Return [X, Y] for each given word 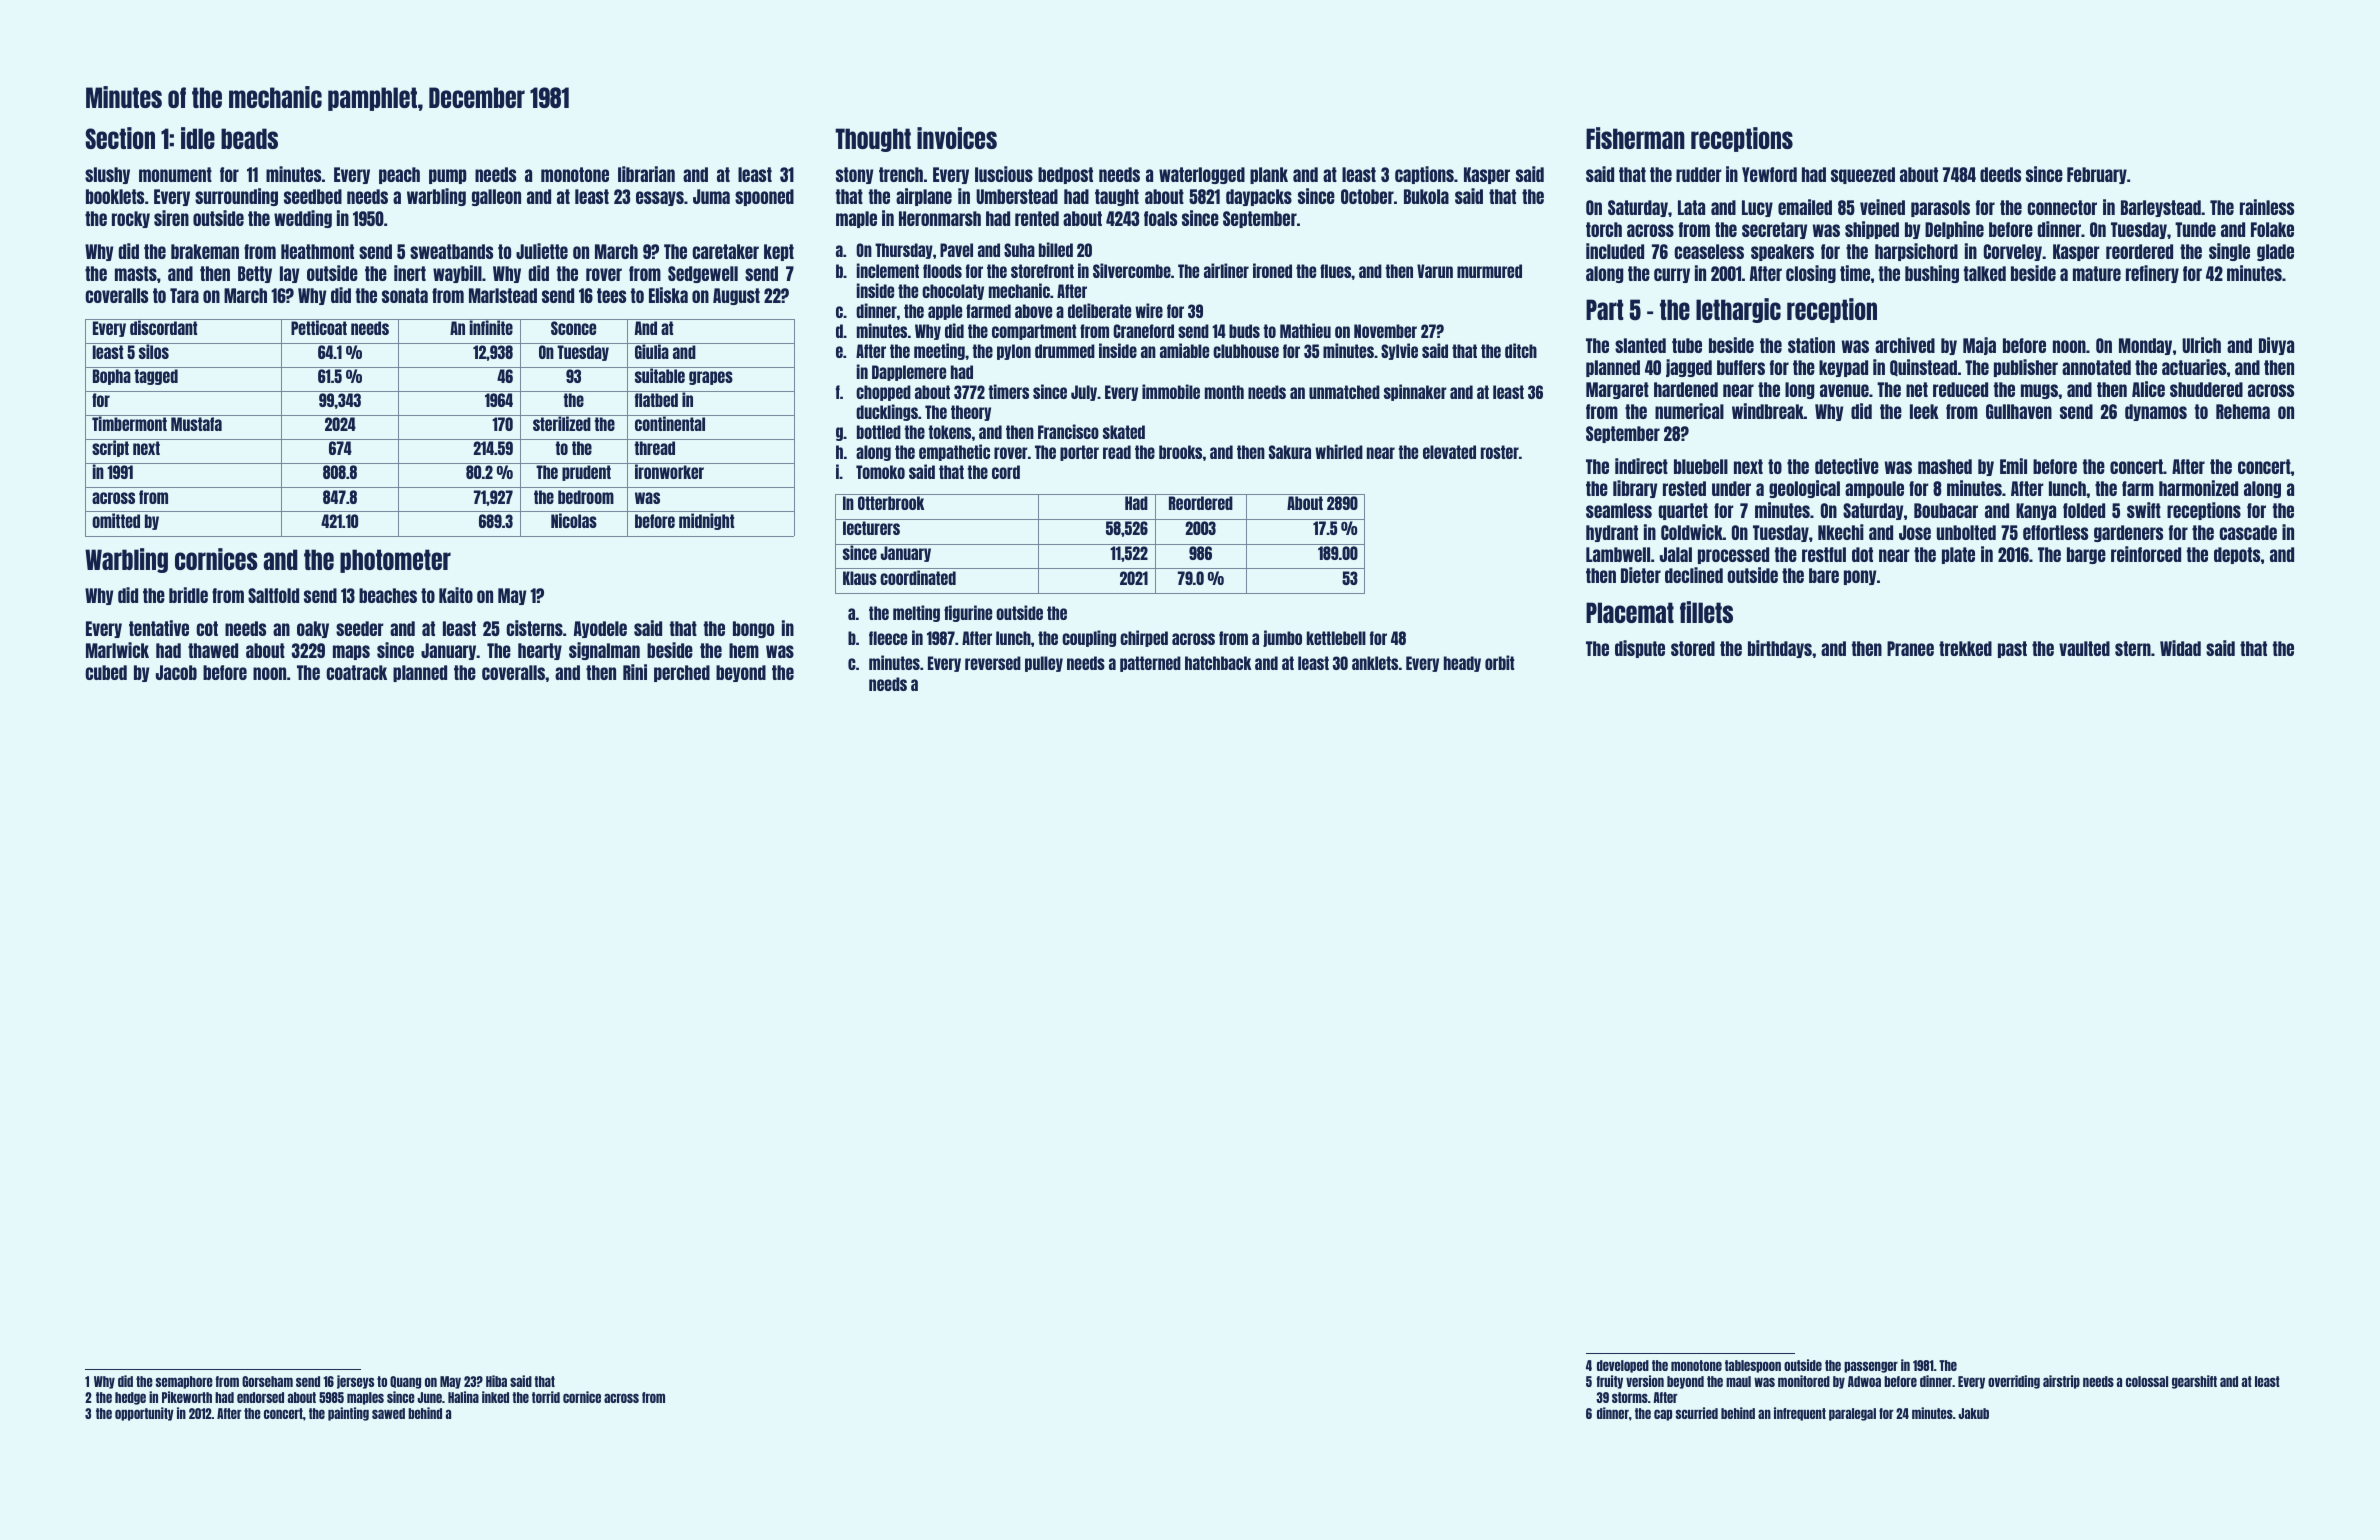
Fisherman [1635, 138]
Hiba [496, 1381]
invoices [957, 138]
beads [249, 138]
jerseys [355, 1382]
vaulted [2084, 648]
